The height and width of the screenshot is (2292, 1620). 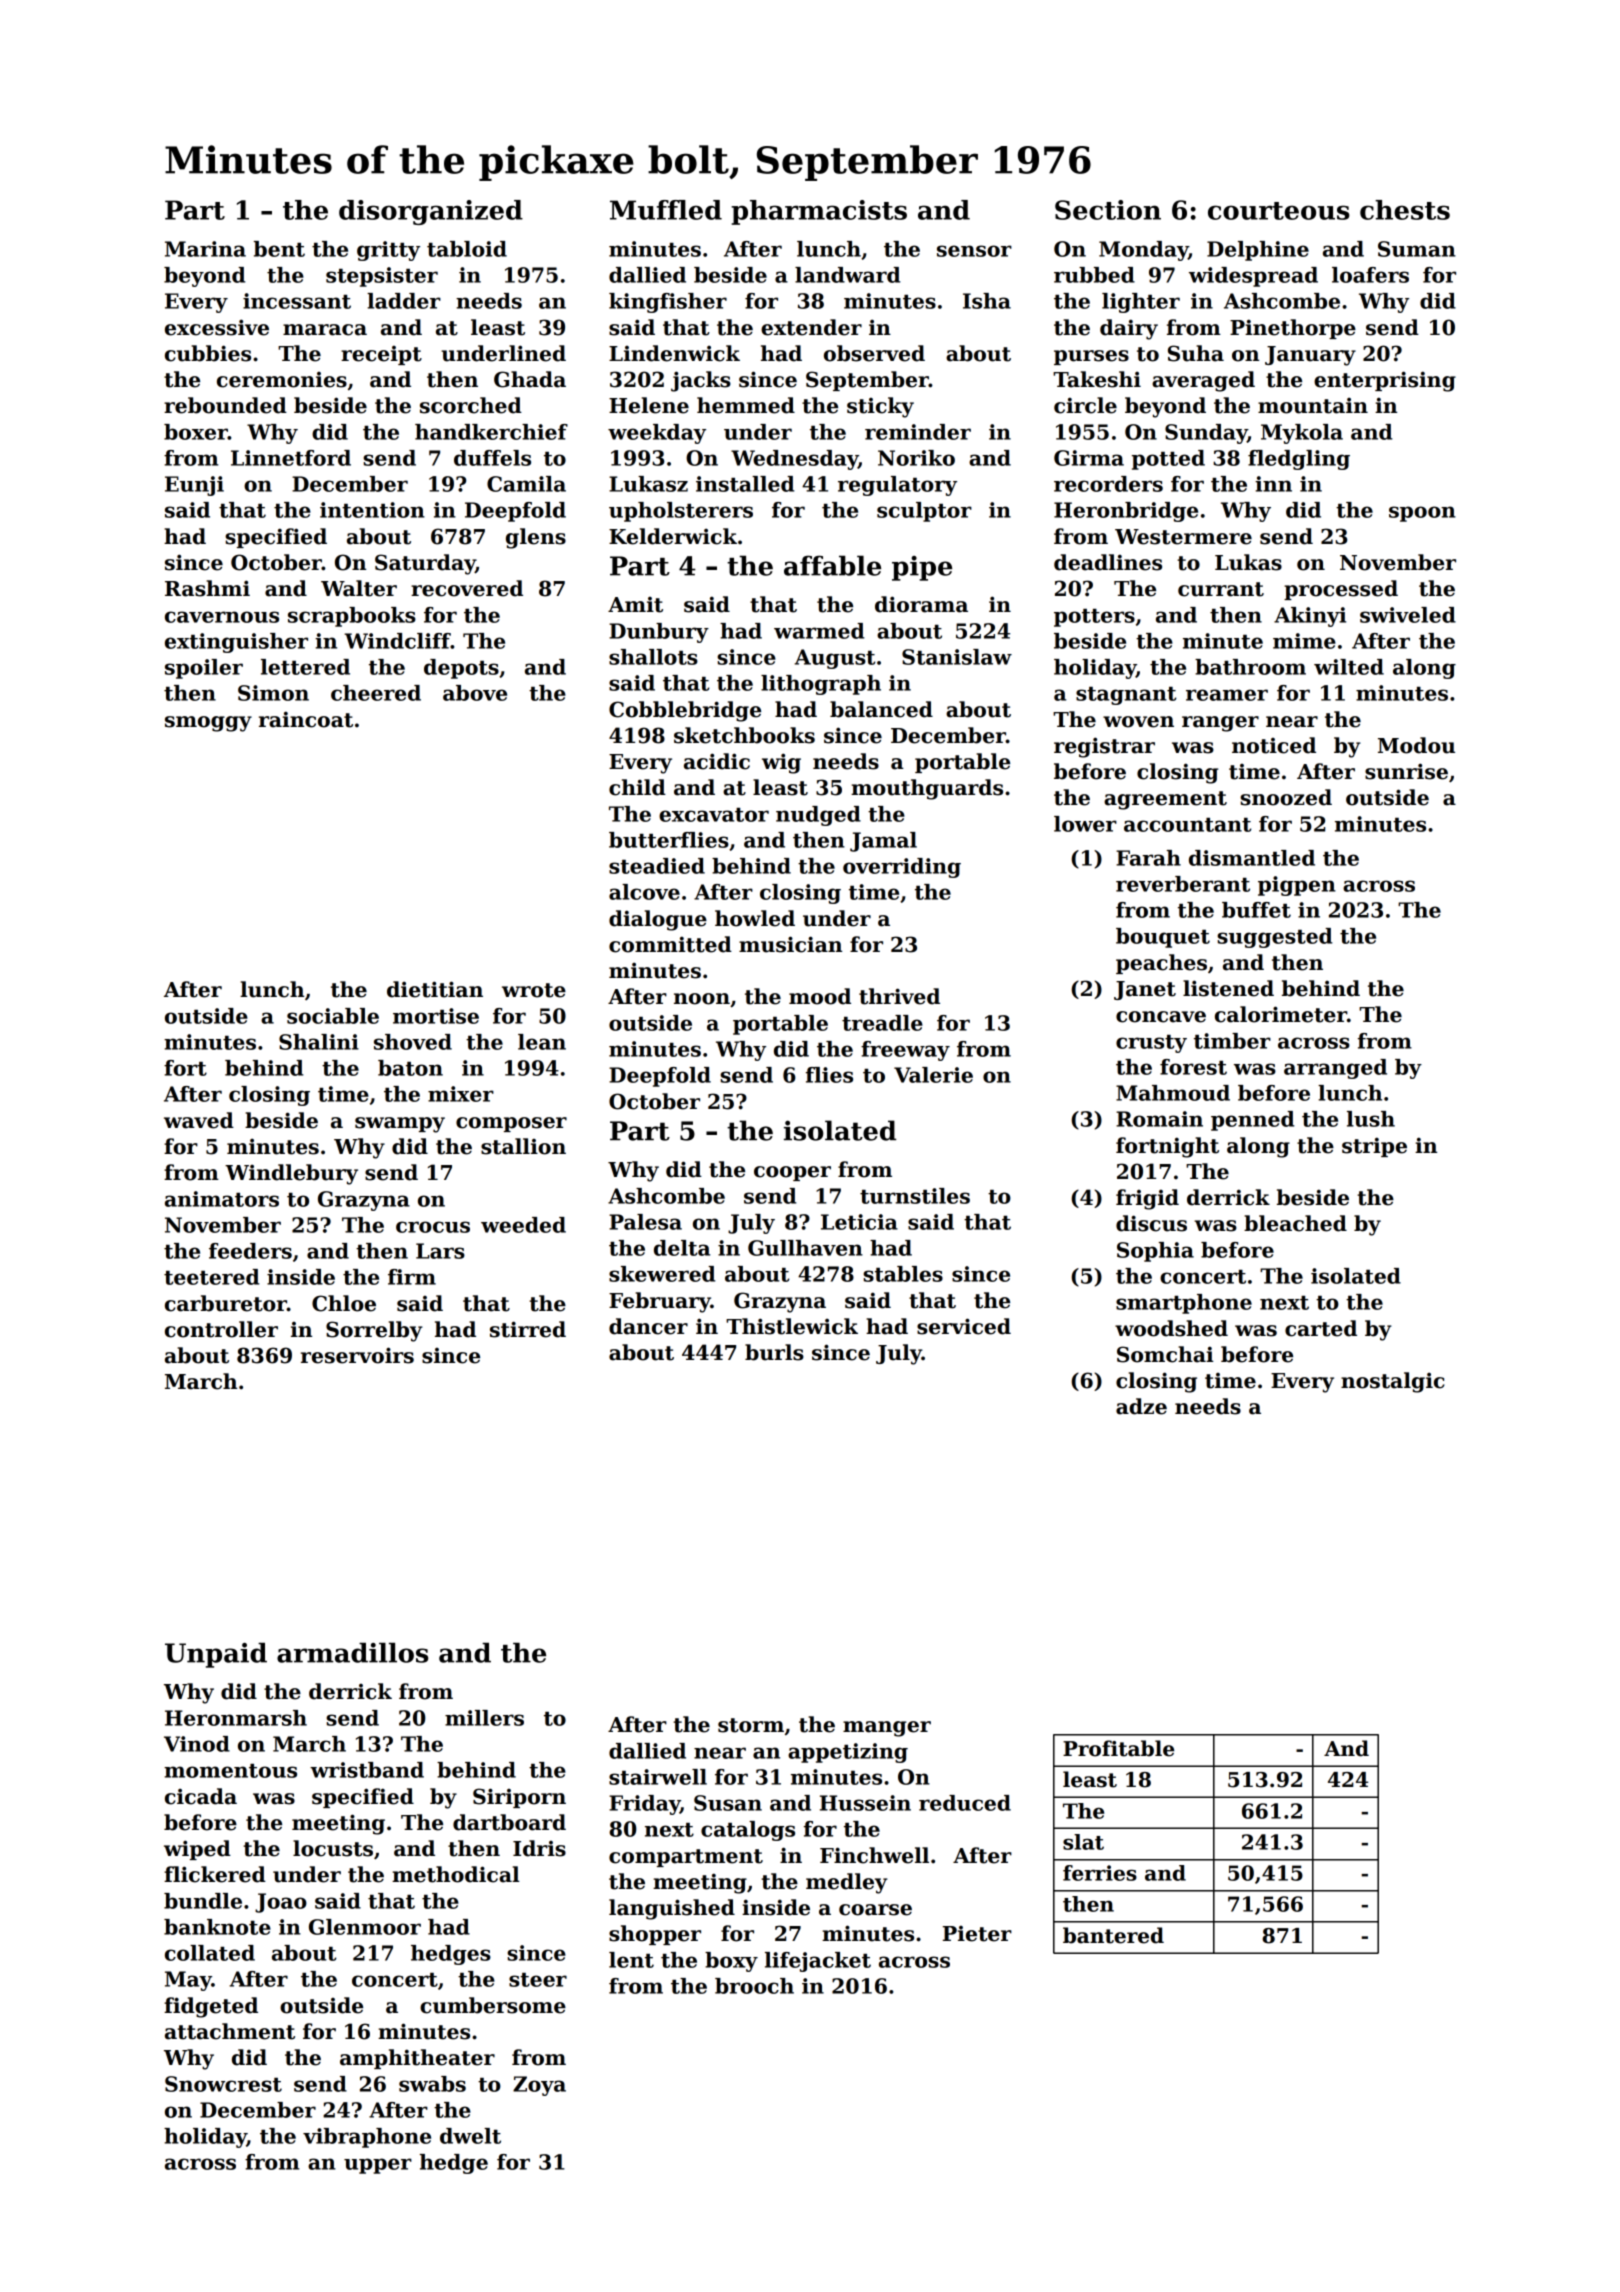 I want to click on bantered, so click(x=1113, y=1935).
